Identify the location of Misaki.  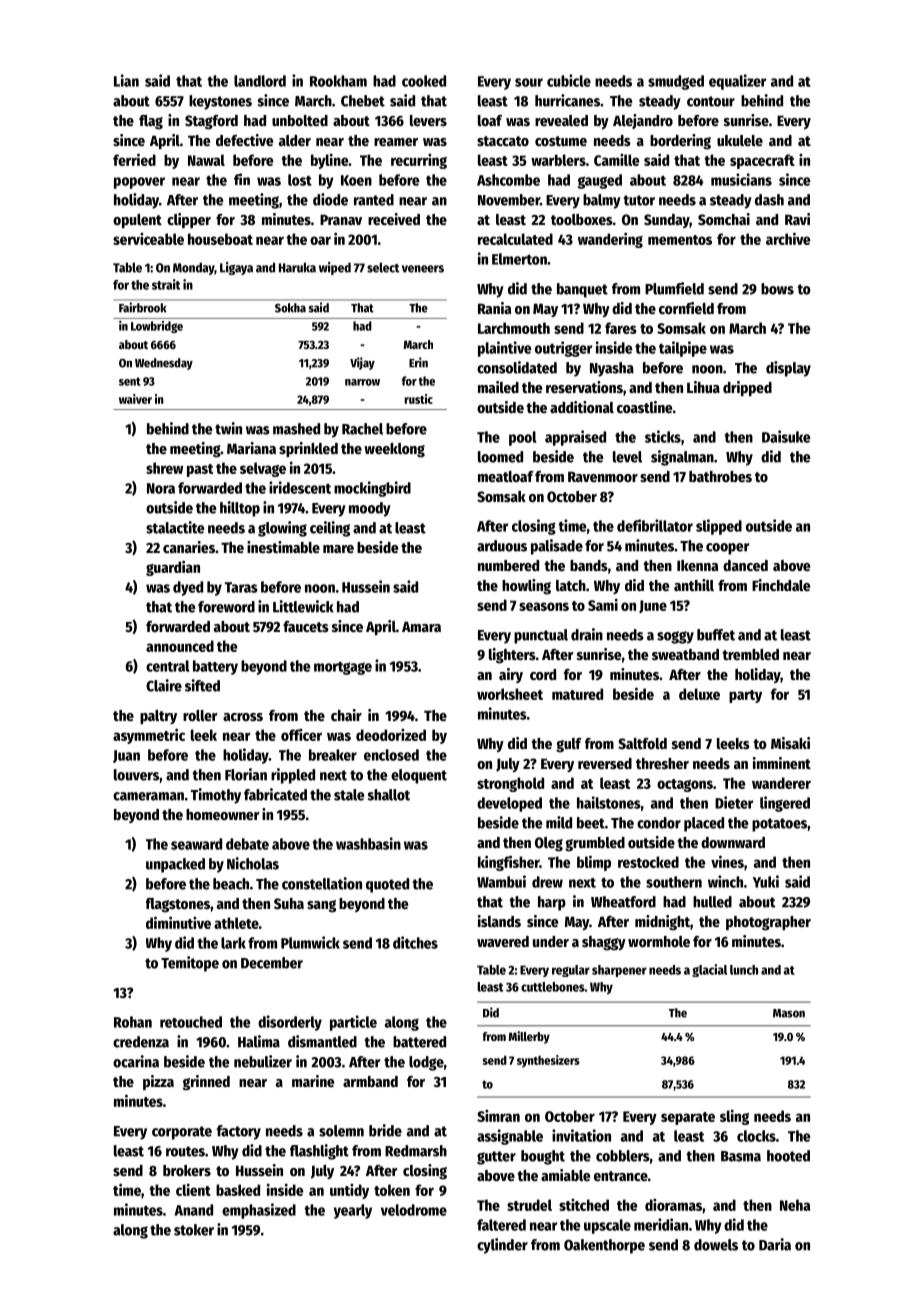
(790, 743).
